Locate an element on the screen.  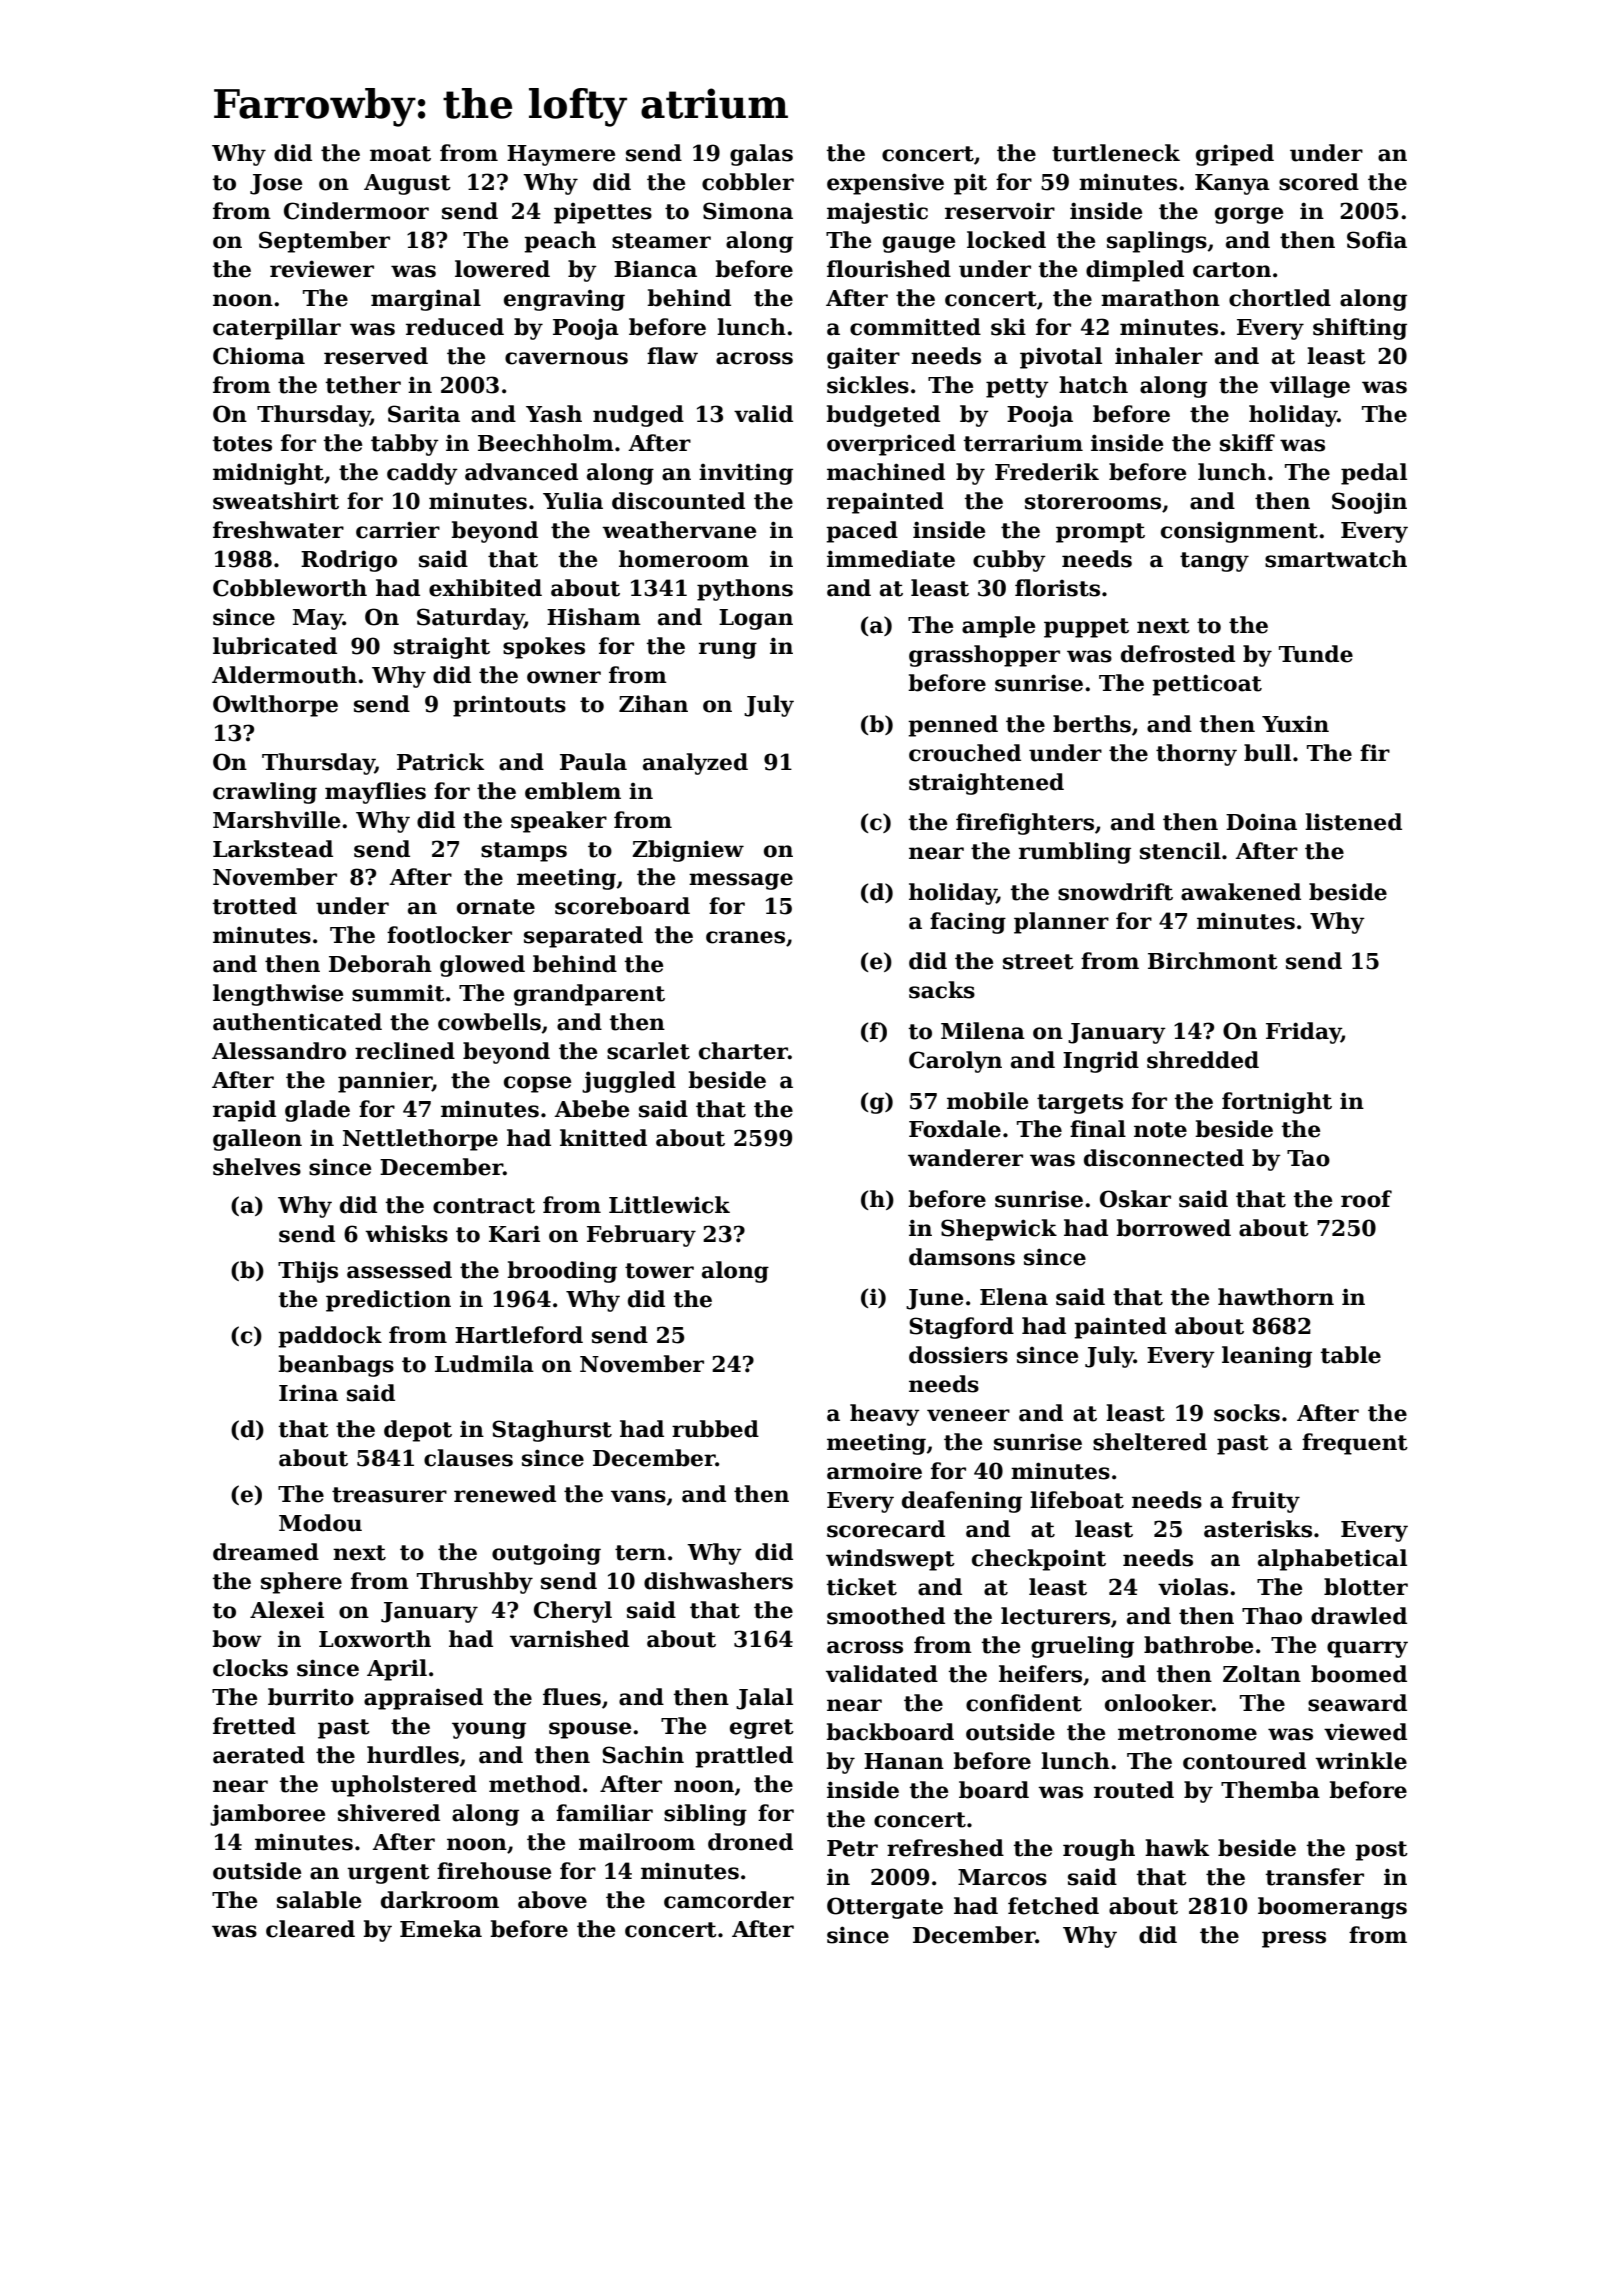
griped is located at coordinates (1235, 155).
